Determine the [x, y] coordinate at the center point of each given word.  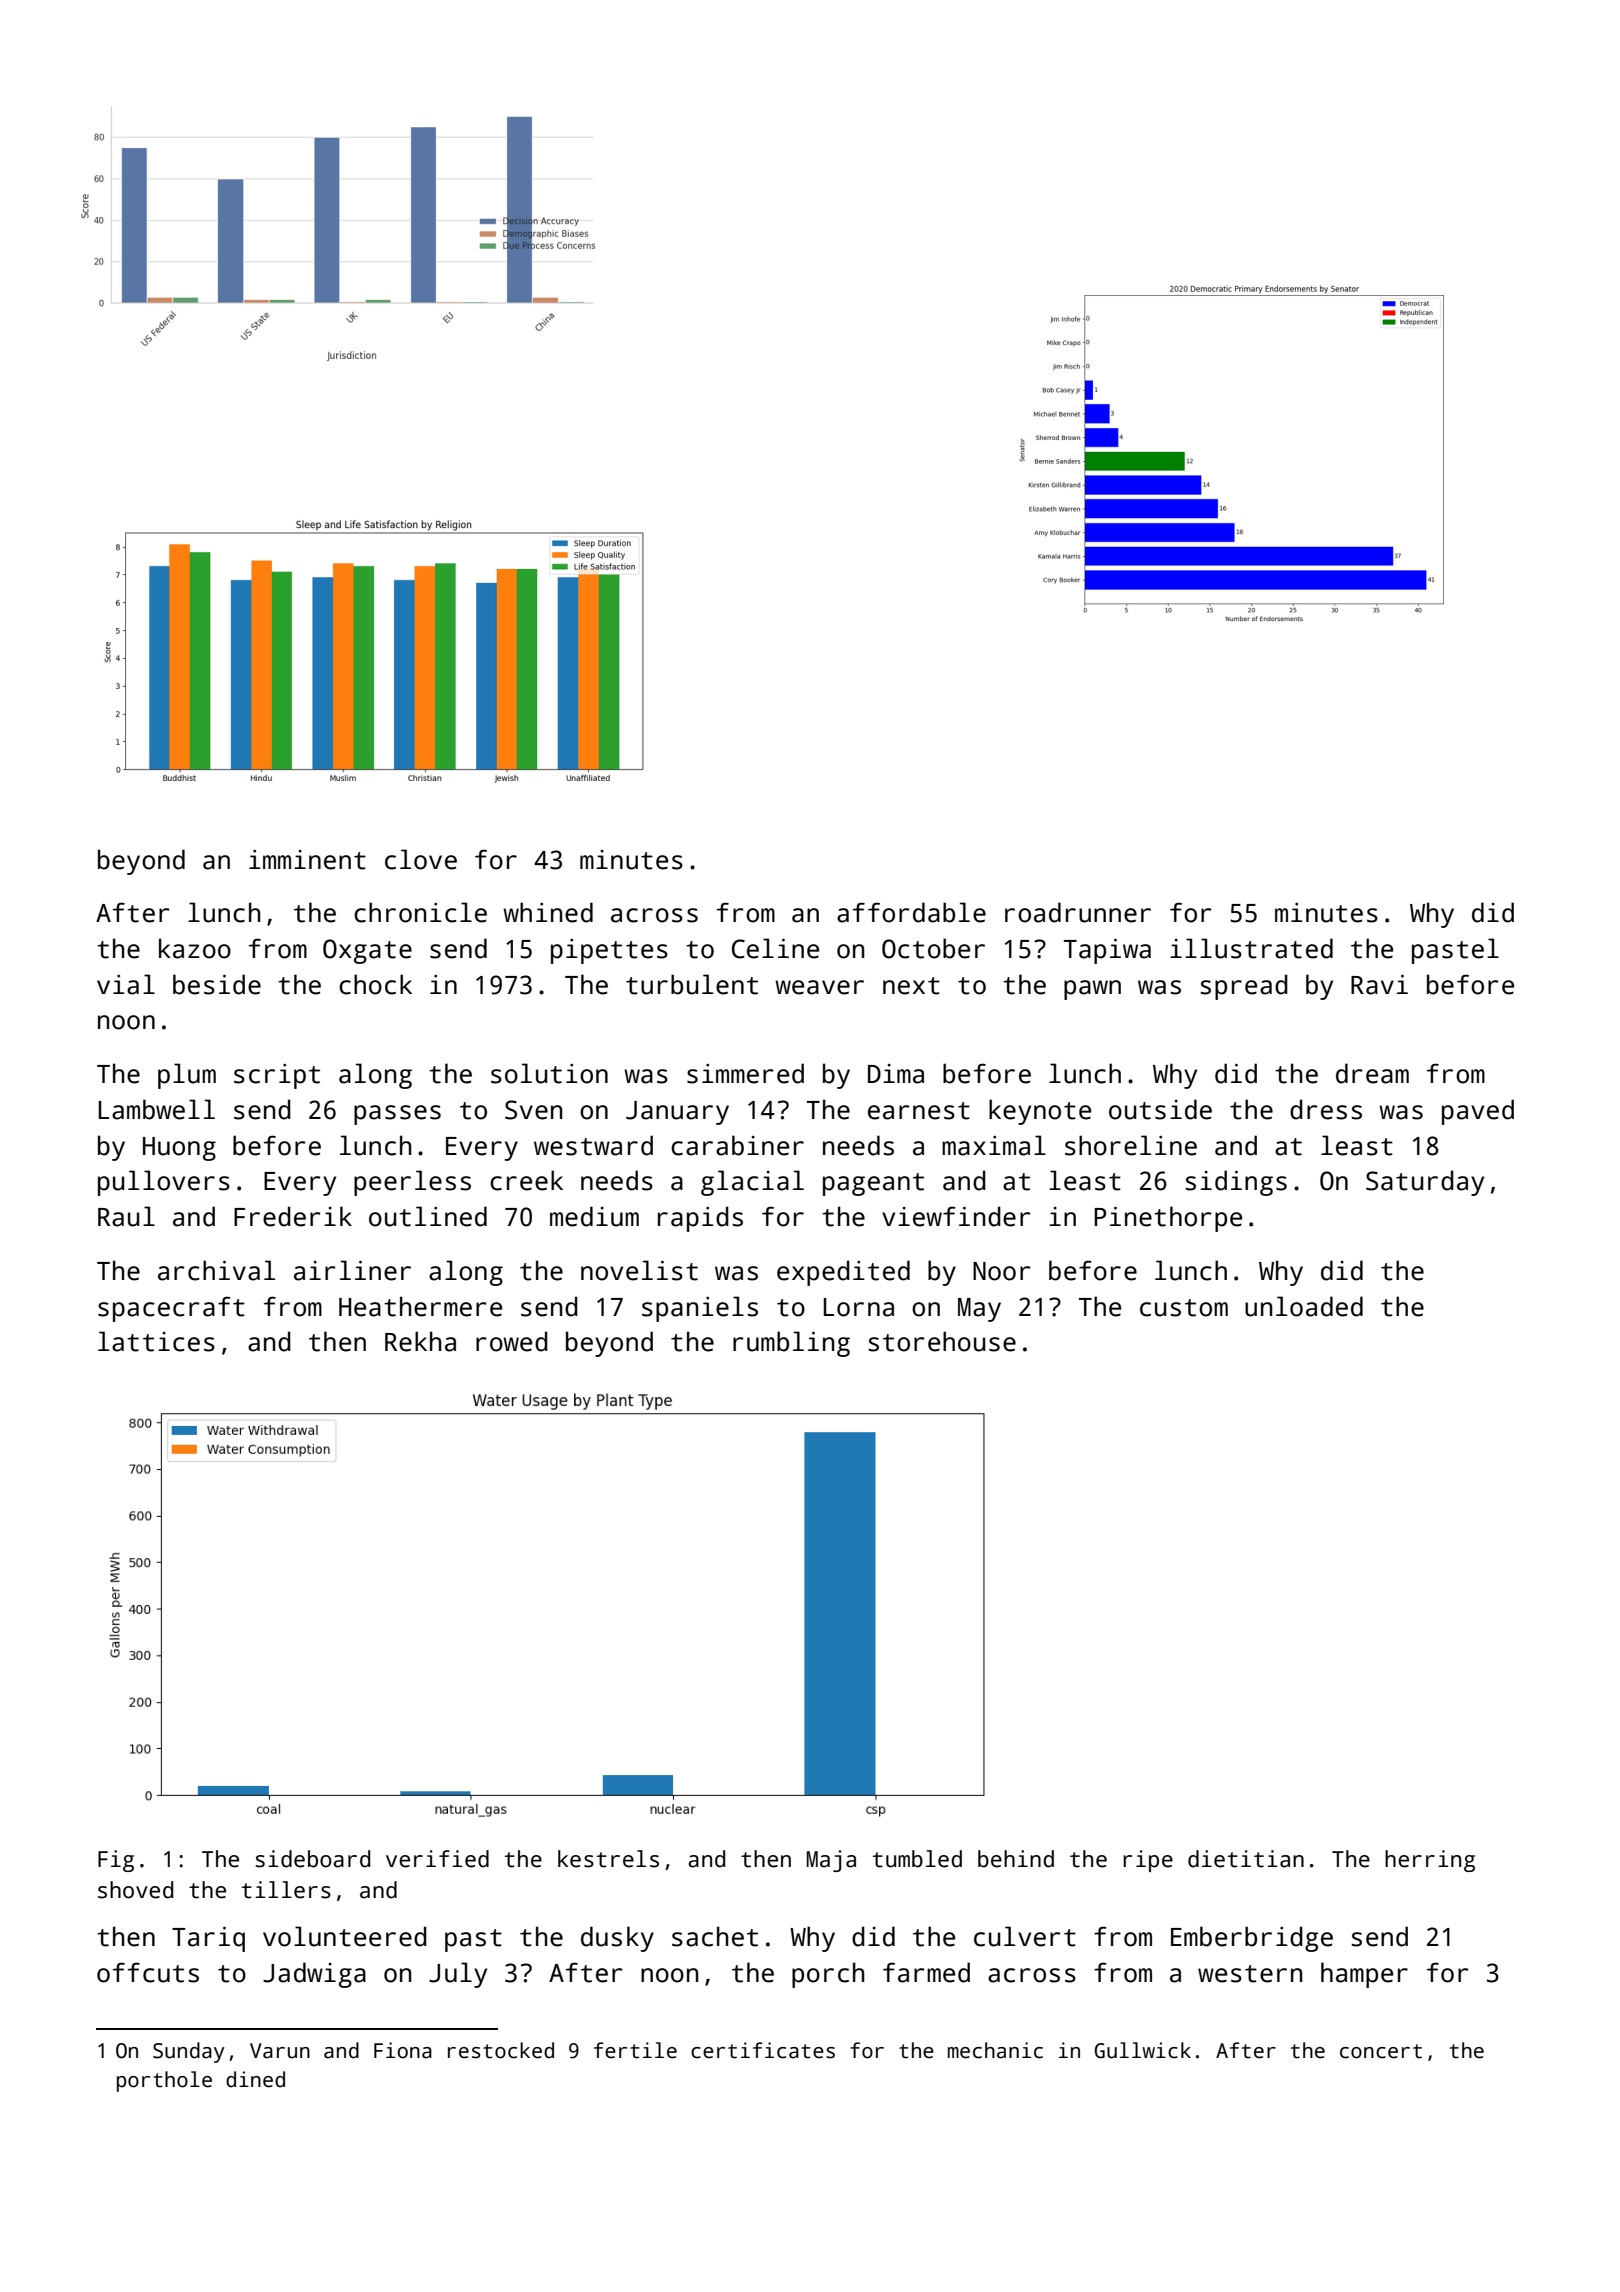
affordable [911, 912]
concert [1381, 2051]
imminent [307, 860]
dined [255, 2079]
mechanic [995, 2050]
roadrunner [1078, 912]
